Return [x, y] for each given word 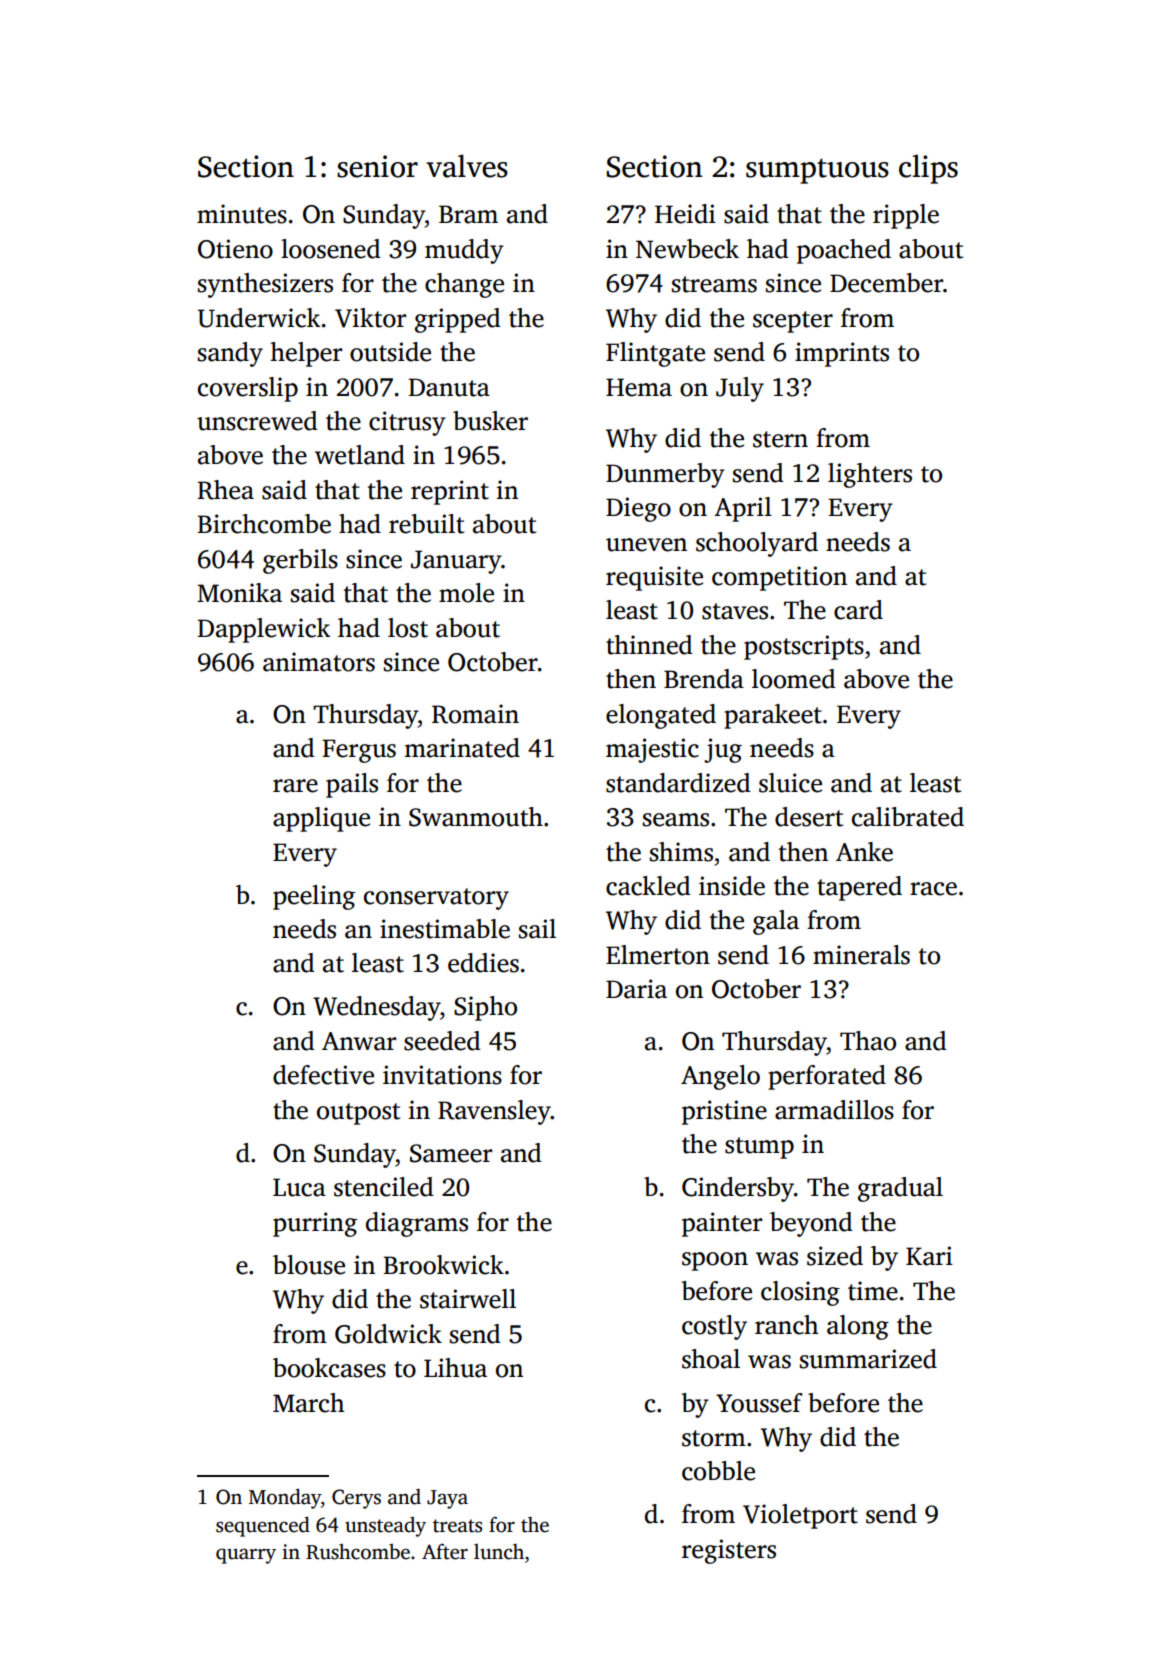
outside [390, 352]
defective [323, 1075]
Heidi [685, 214]
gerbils [300, 561]
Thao [868, 1041]
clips [928, 169]
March [308, 1403]
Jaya [447, 1499]
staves [735, 611]
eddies [483, 963]
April [743, 509]
